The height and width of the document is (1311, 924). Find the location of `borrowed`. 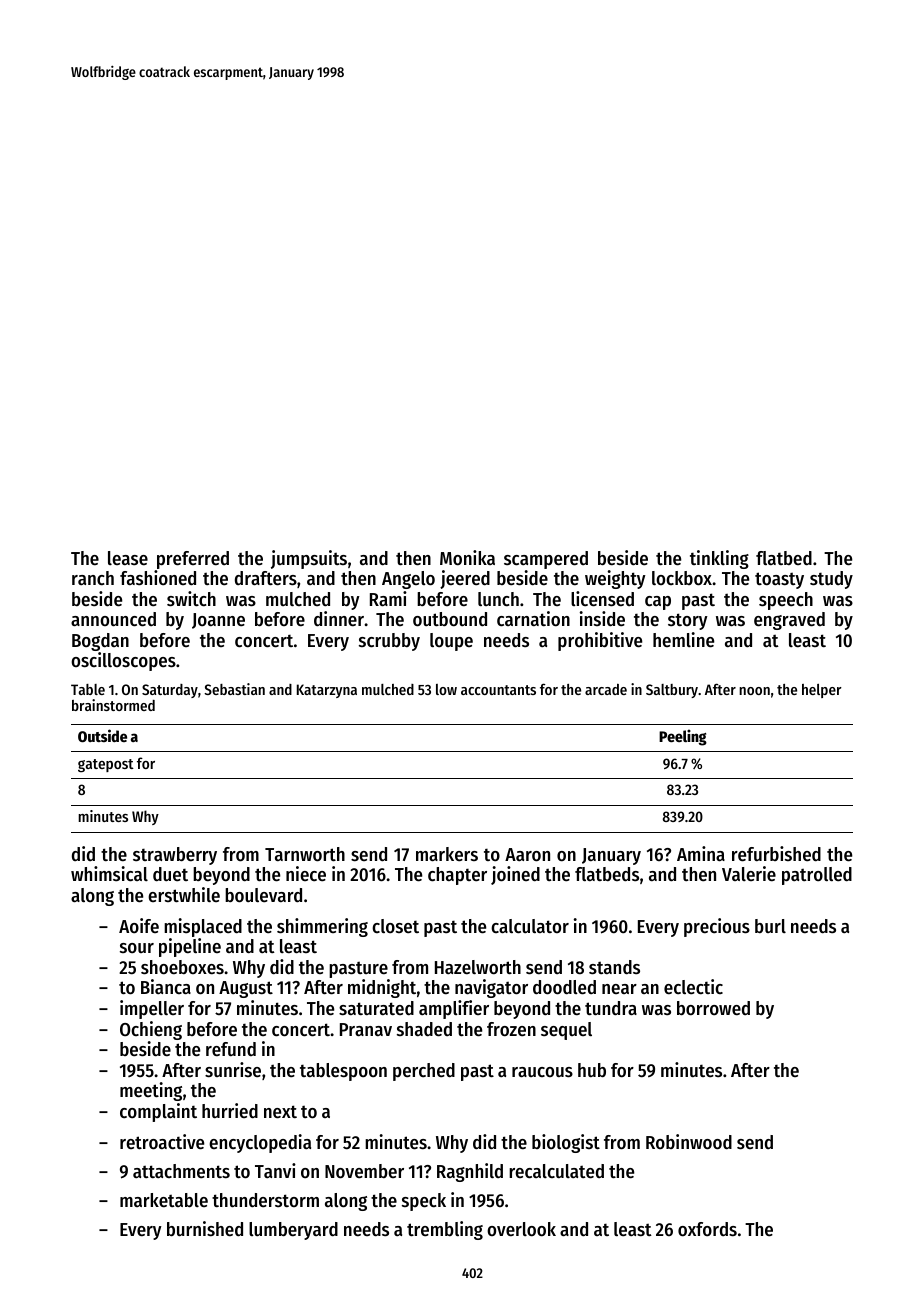

borrowed is located at coordinates (713, 1008).
